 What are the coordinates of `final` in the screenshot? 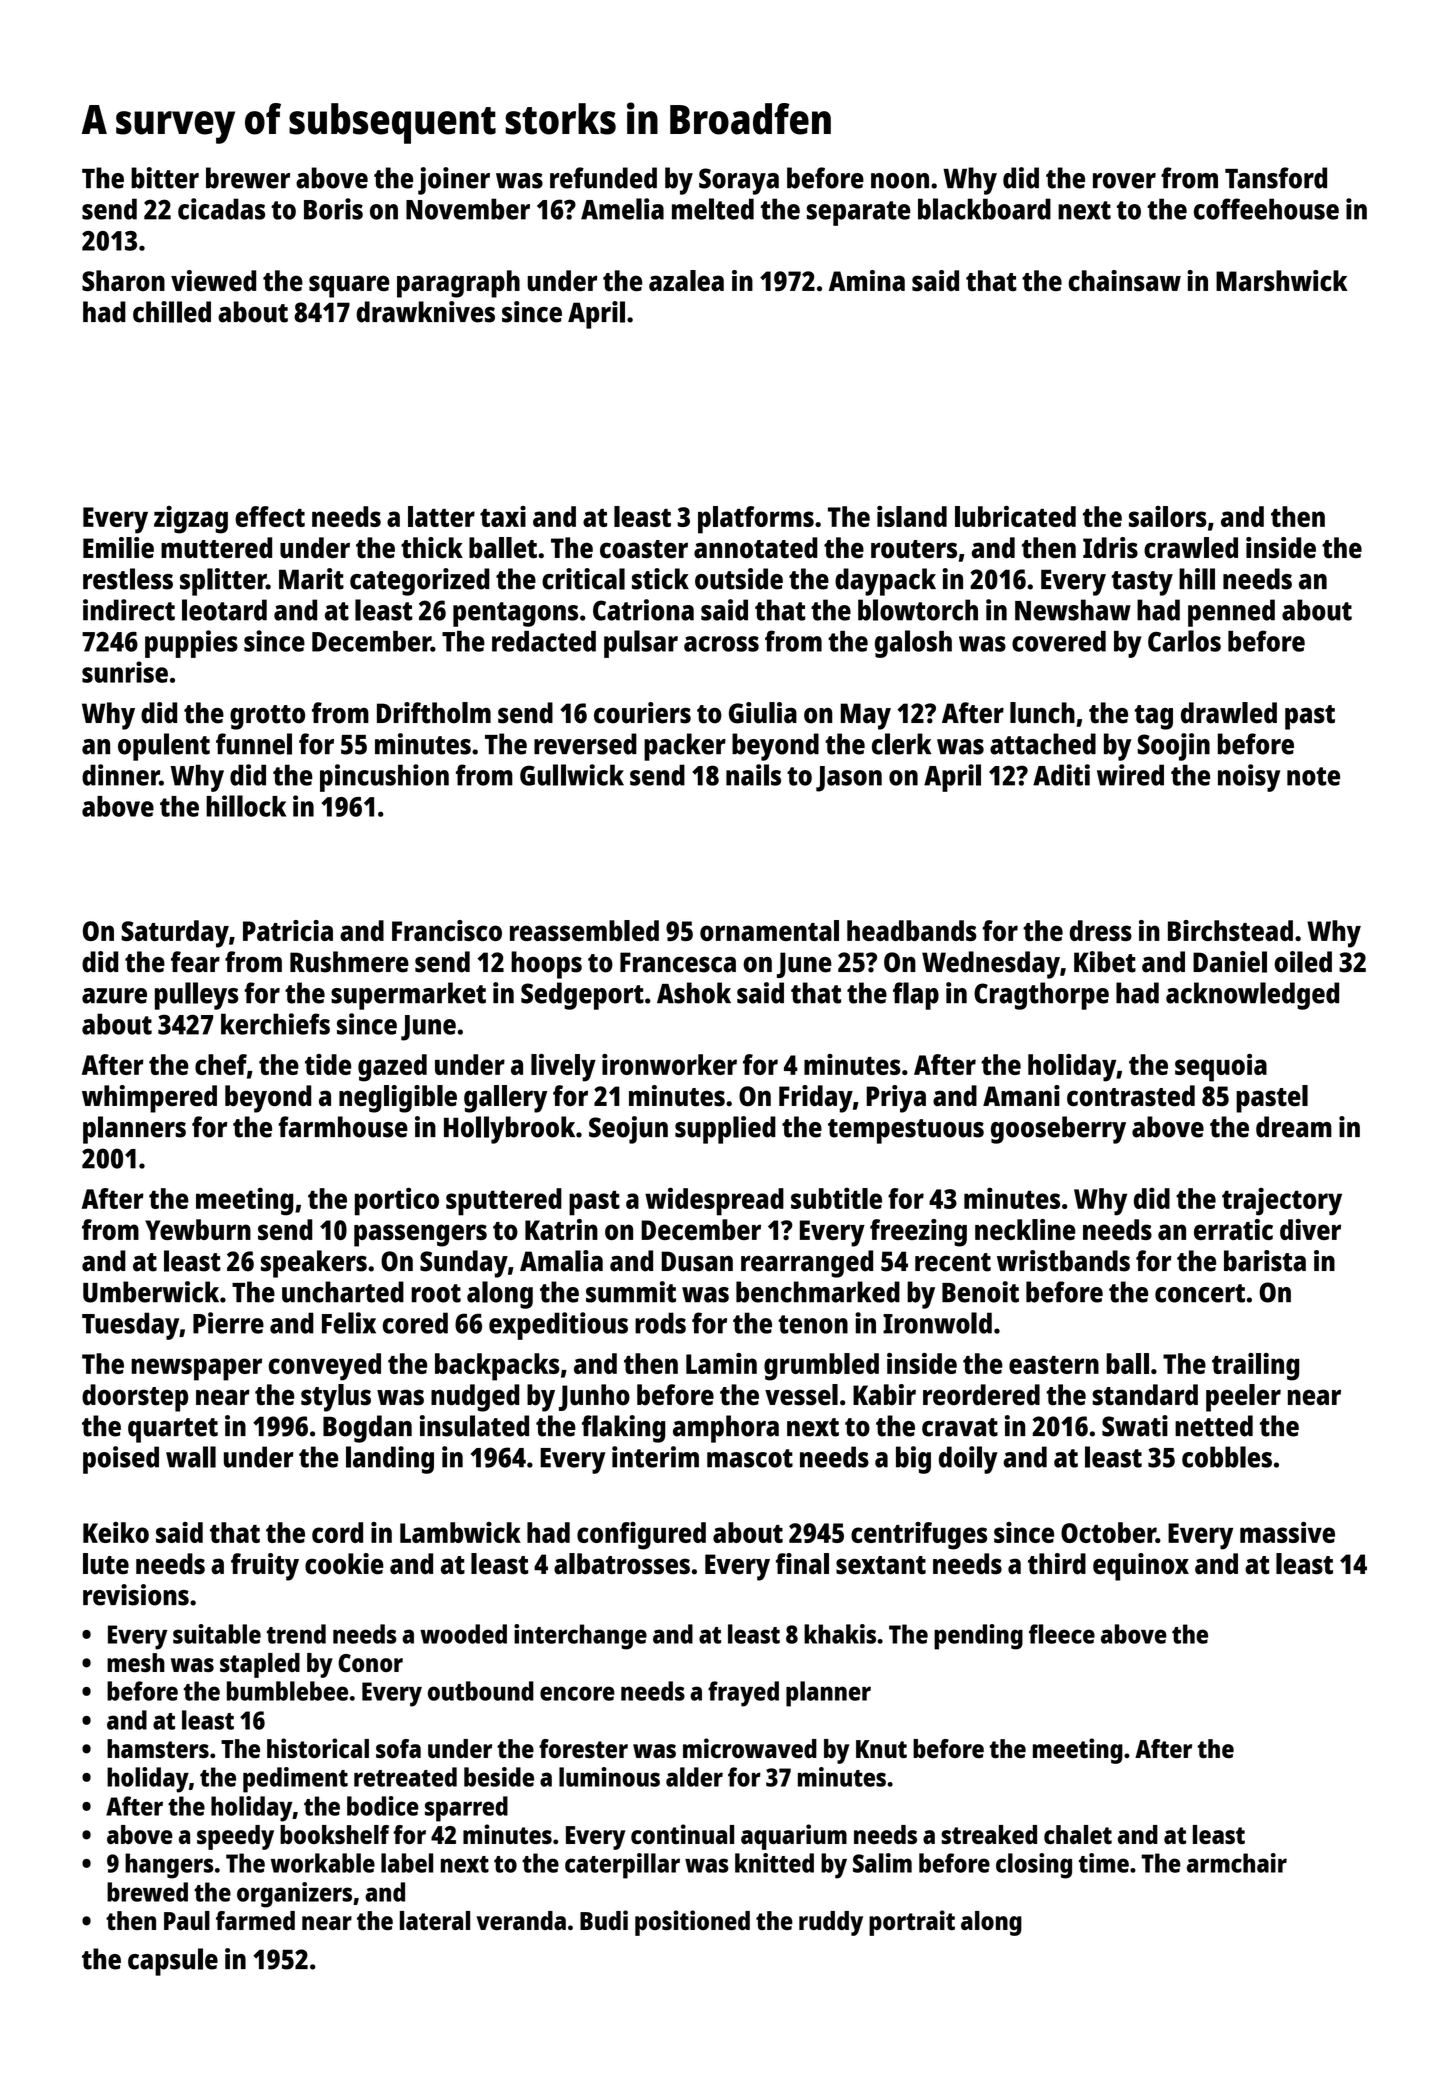 It's located at (802, 1563).
